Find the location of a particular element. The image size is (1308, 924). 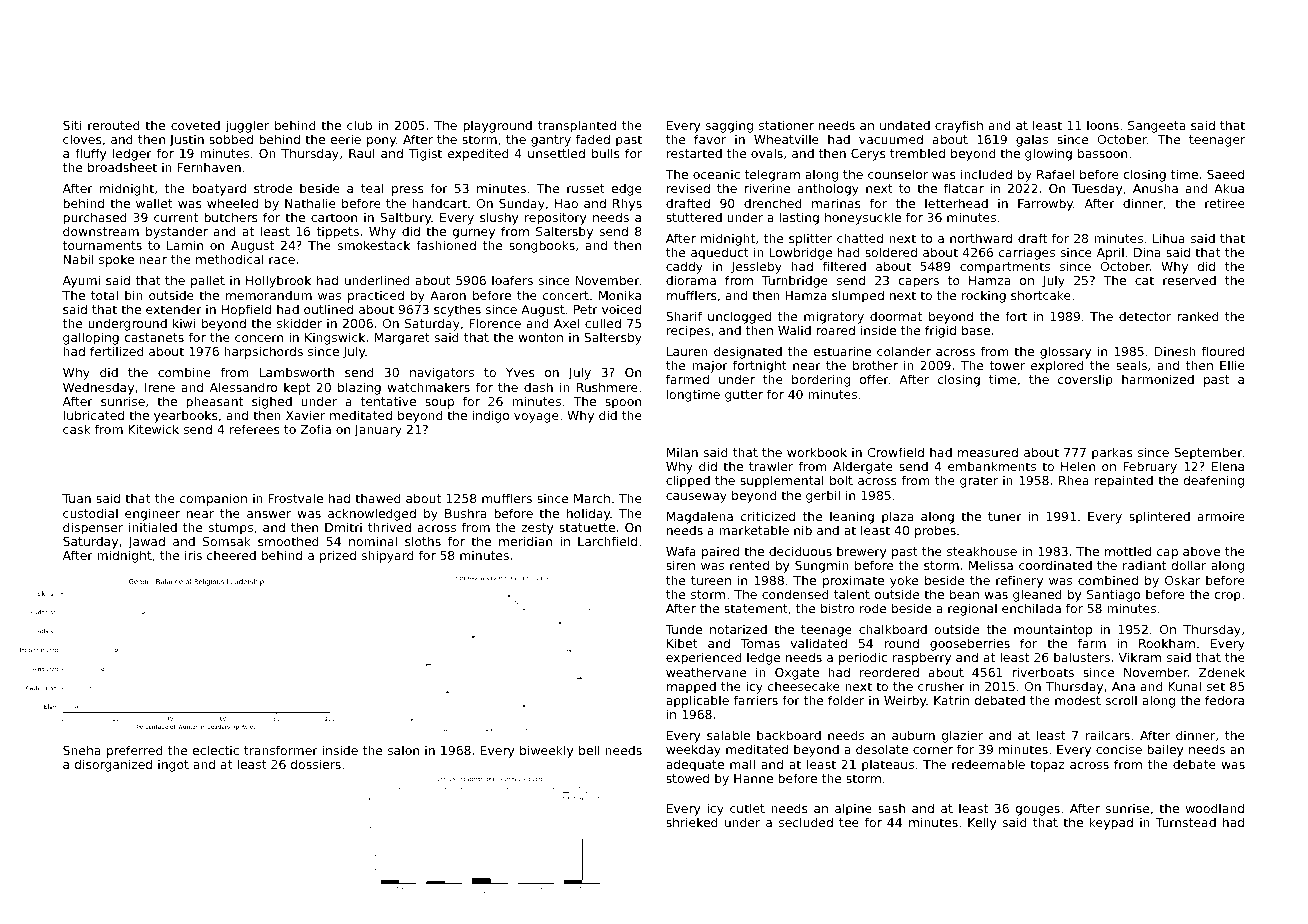

Margaret is located at coordinates (402, 339).
